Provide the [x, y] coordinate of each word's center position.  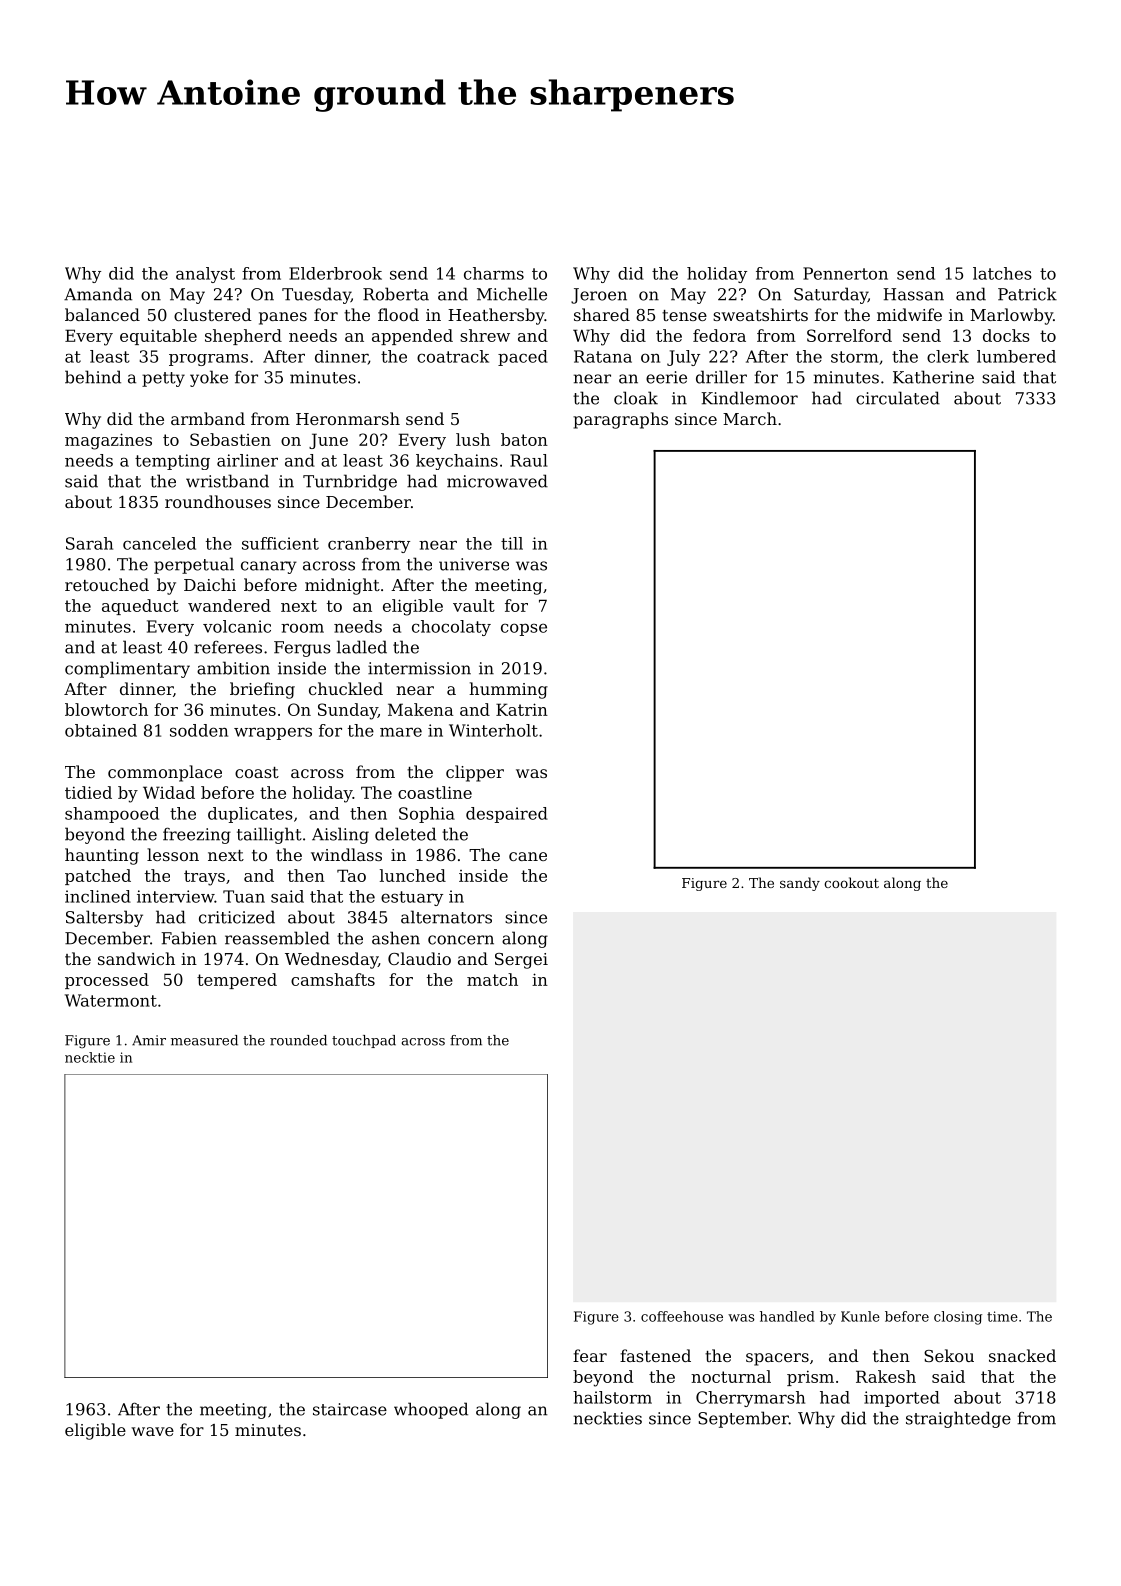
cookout [851, 882]
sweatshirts [760, 314]
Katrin [522, 709]
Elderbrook [335, 273]
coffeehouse [682, 1316]
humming [508, 690]
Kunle [860, 1316]
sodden [199, 730]
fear [590, 1355]
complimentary [127, 669]
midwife [909, 314]
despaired [507, 815]
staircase [350, 1409]
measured [204, 1040]
